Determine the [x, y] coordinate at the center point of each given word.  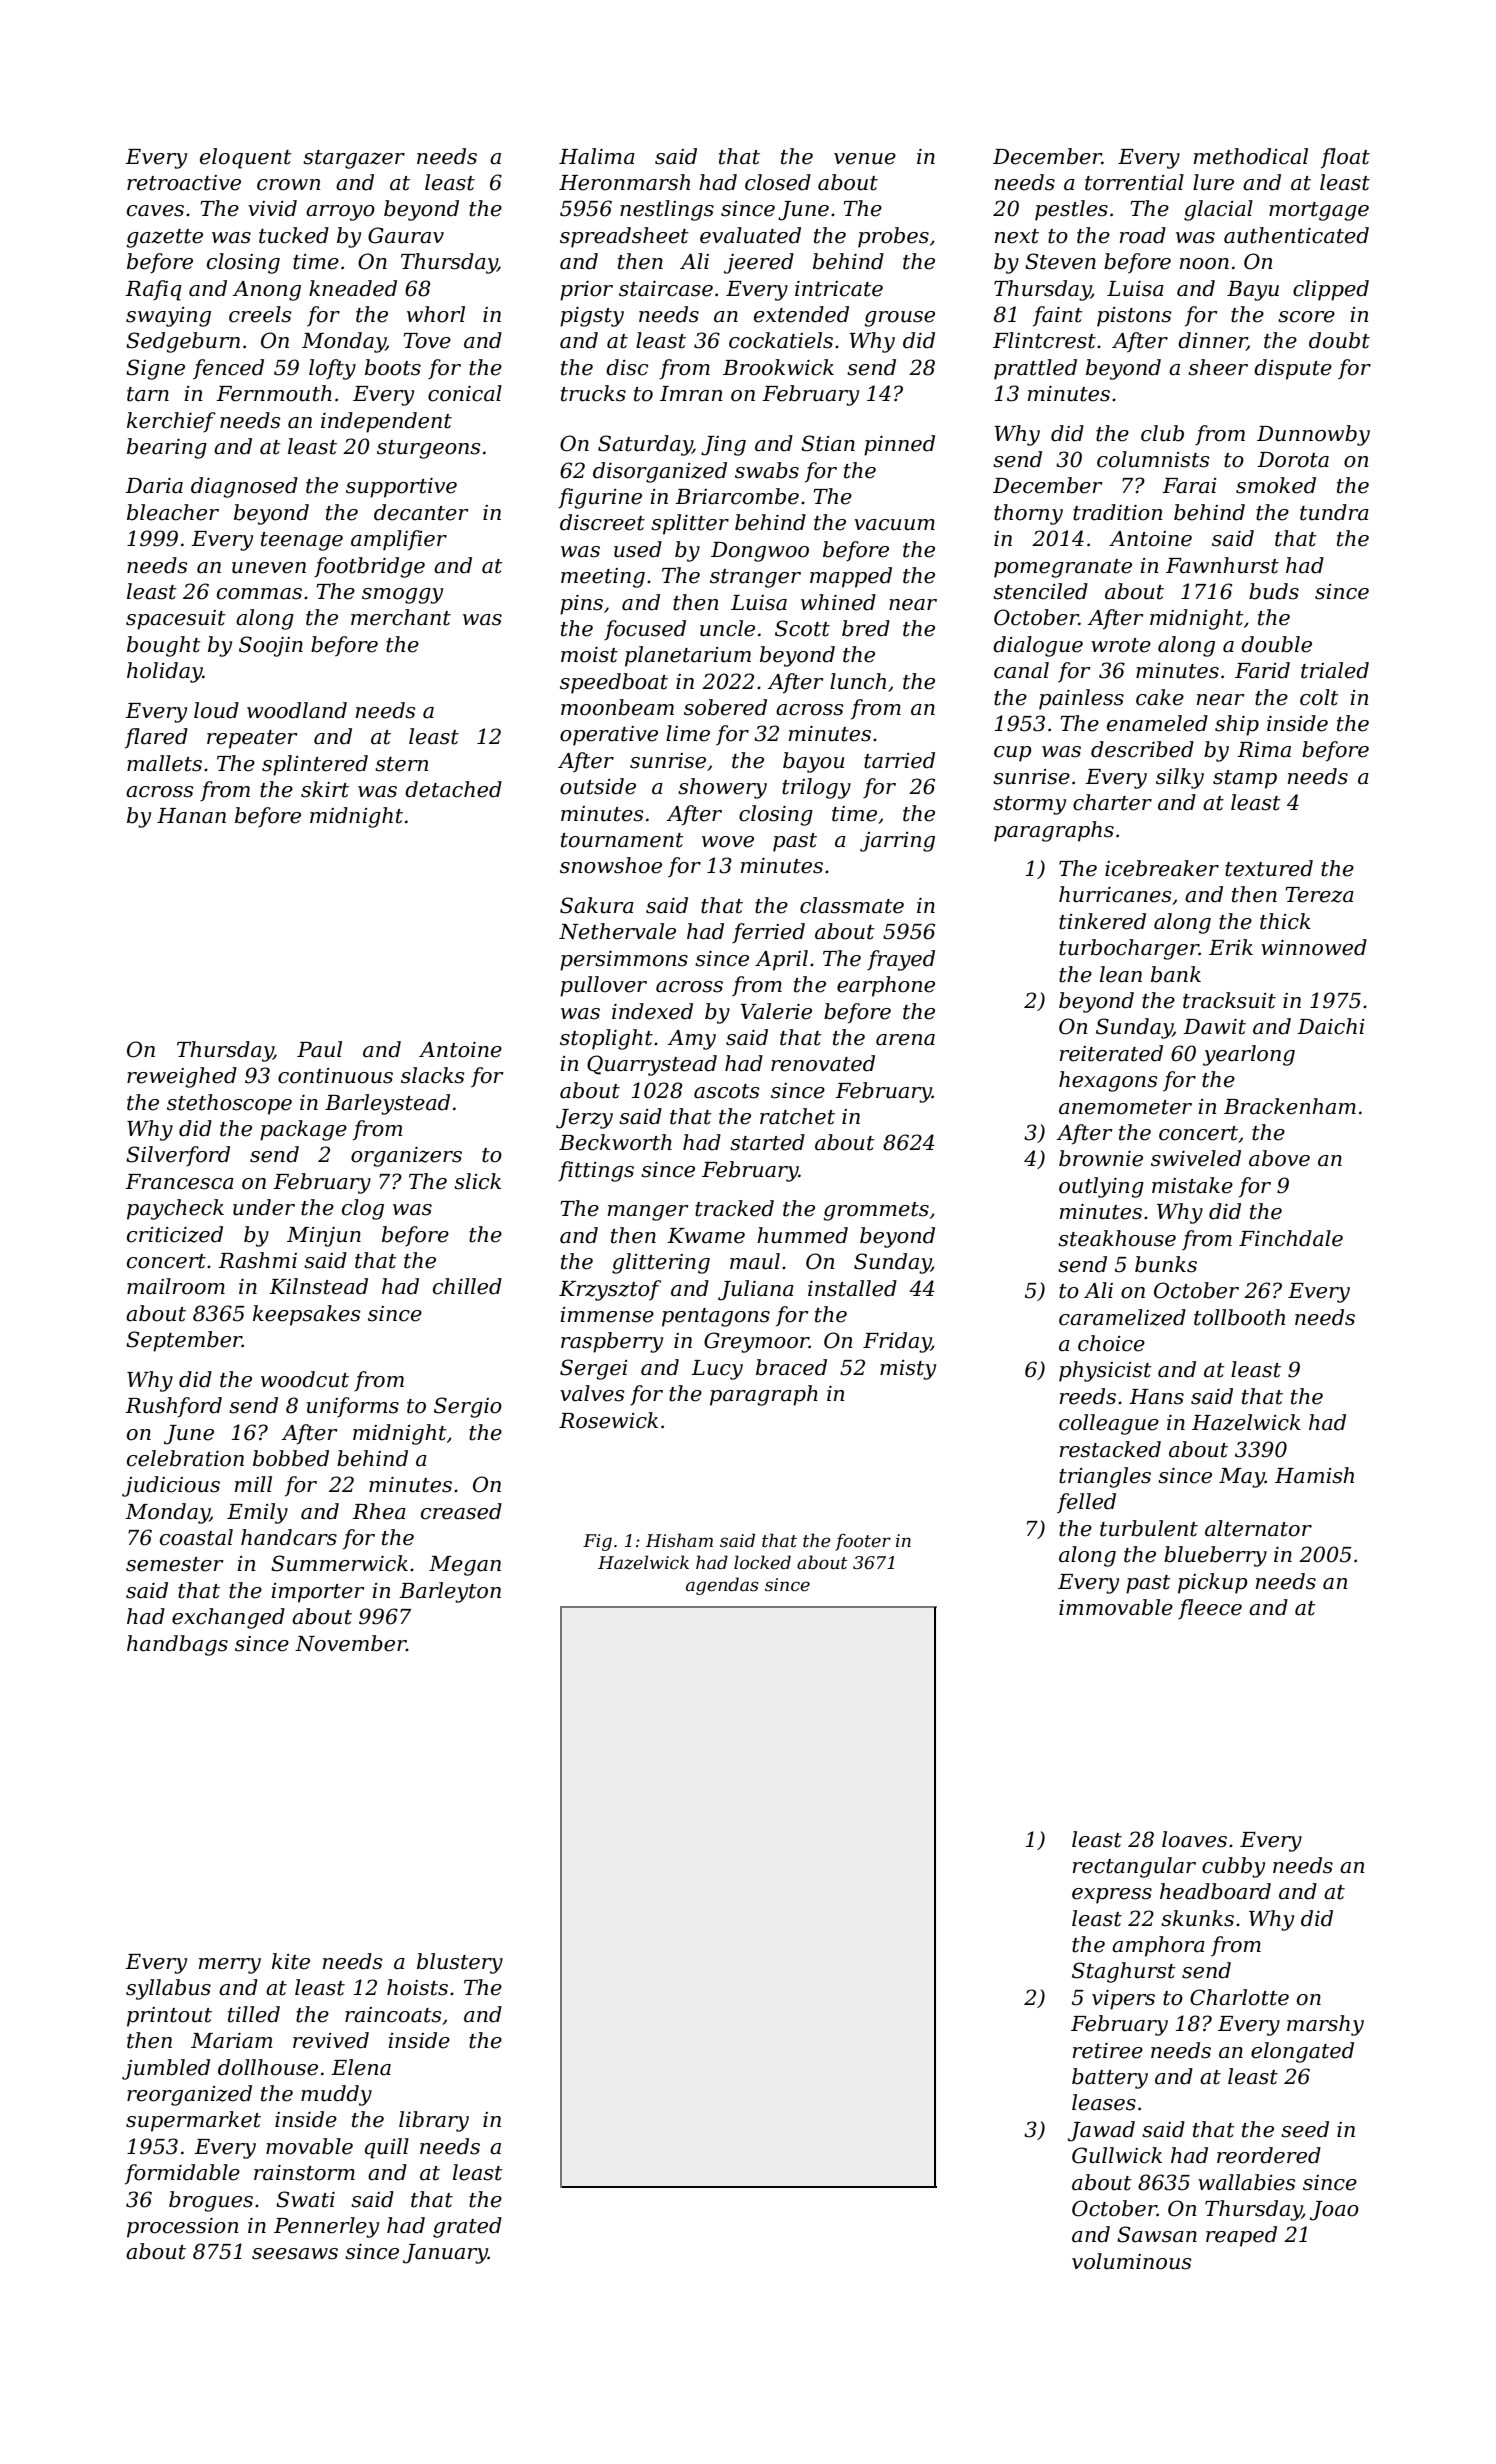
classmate [852, 905]
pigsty [592, 317]
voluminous [1132, 2261]
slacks [433, 1075]
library [434, 2121]
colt [1319, 697]
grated [467, 2227]
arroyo [340, 213]
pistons [1134, 317]
